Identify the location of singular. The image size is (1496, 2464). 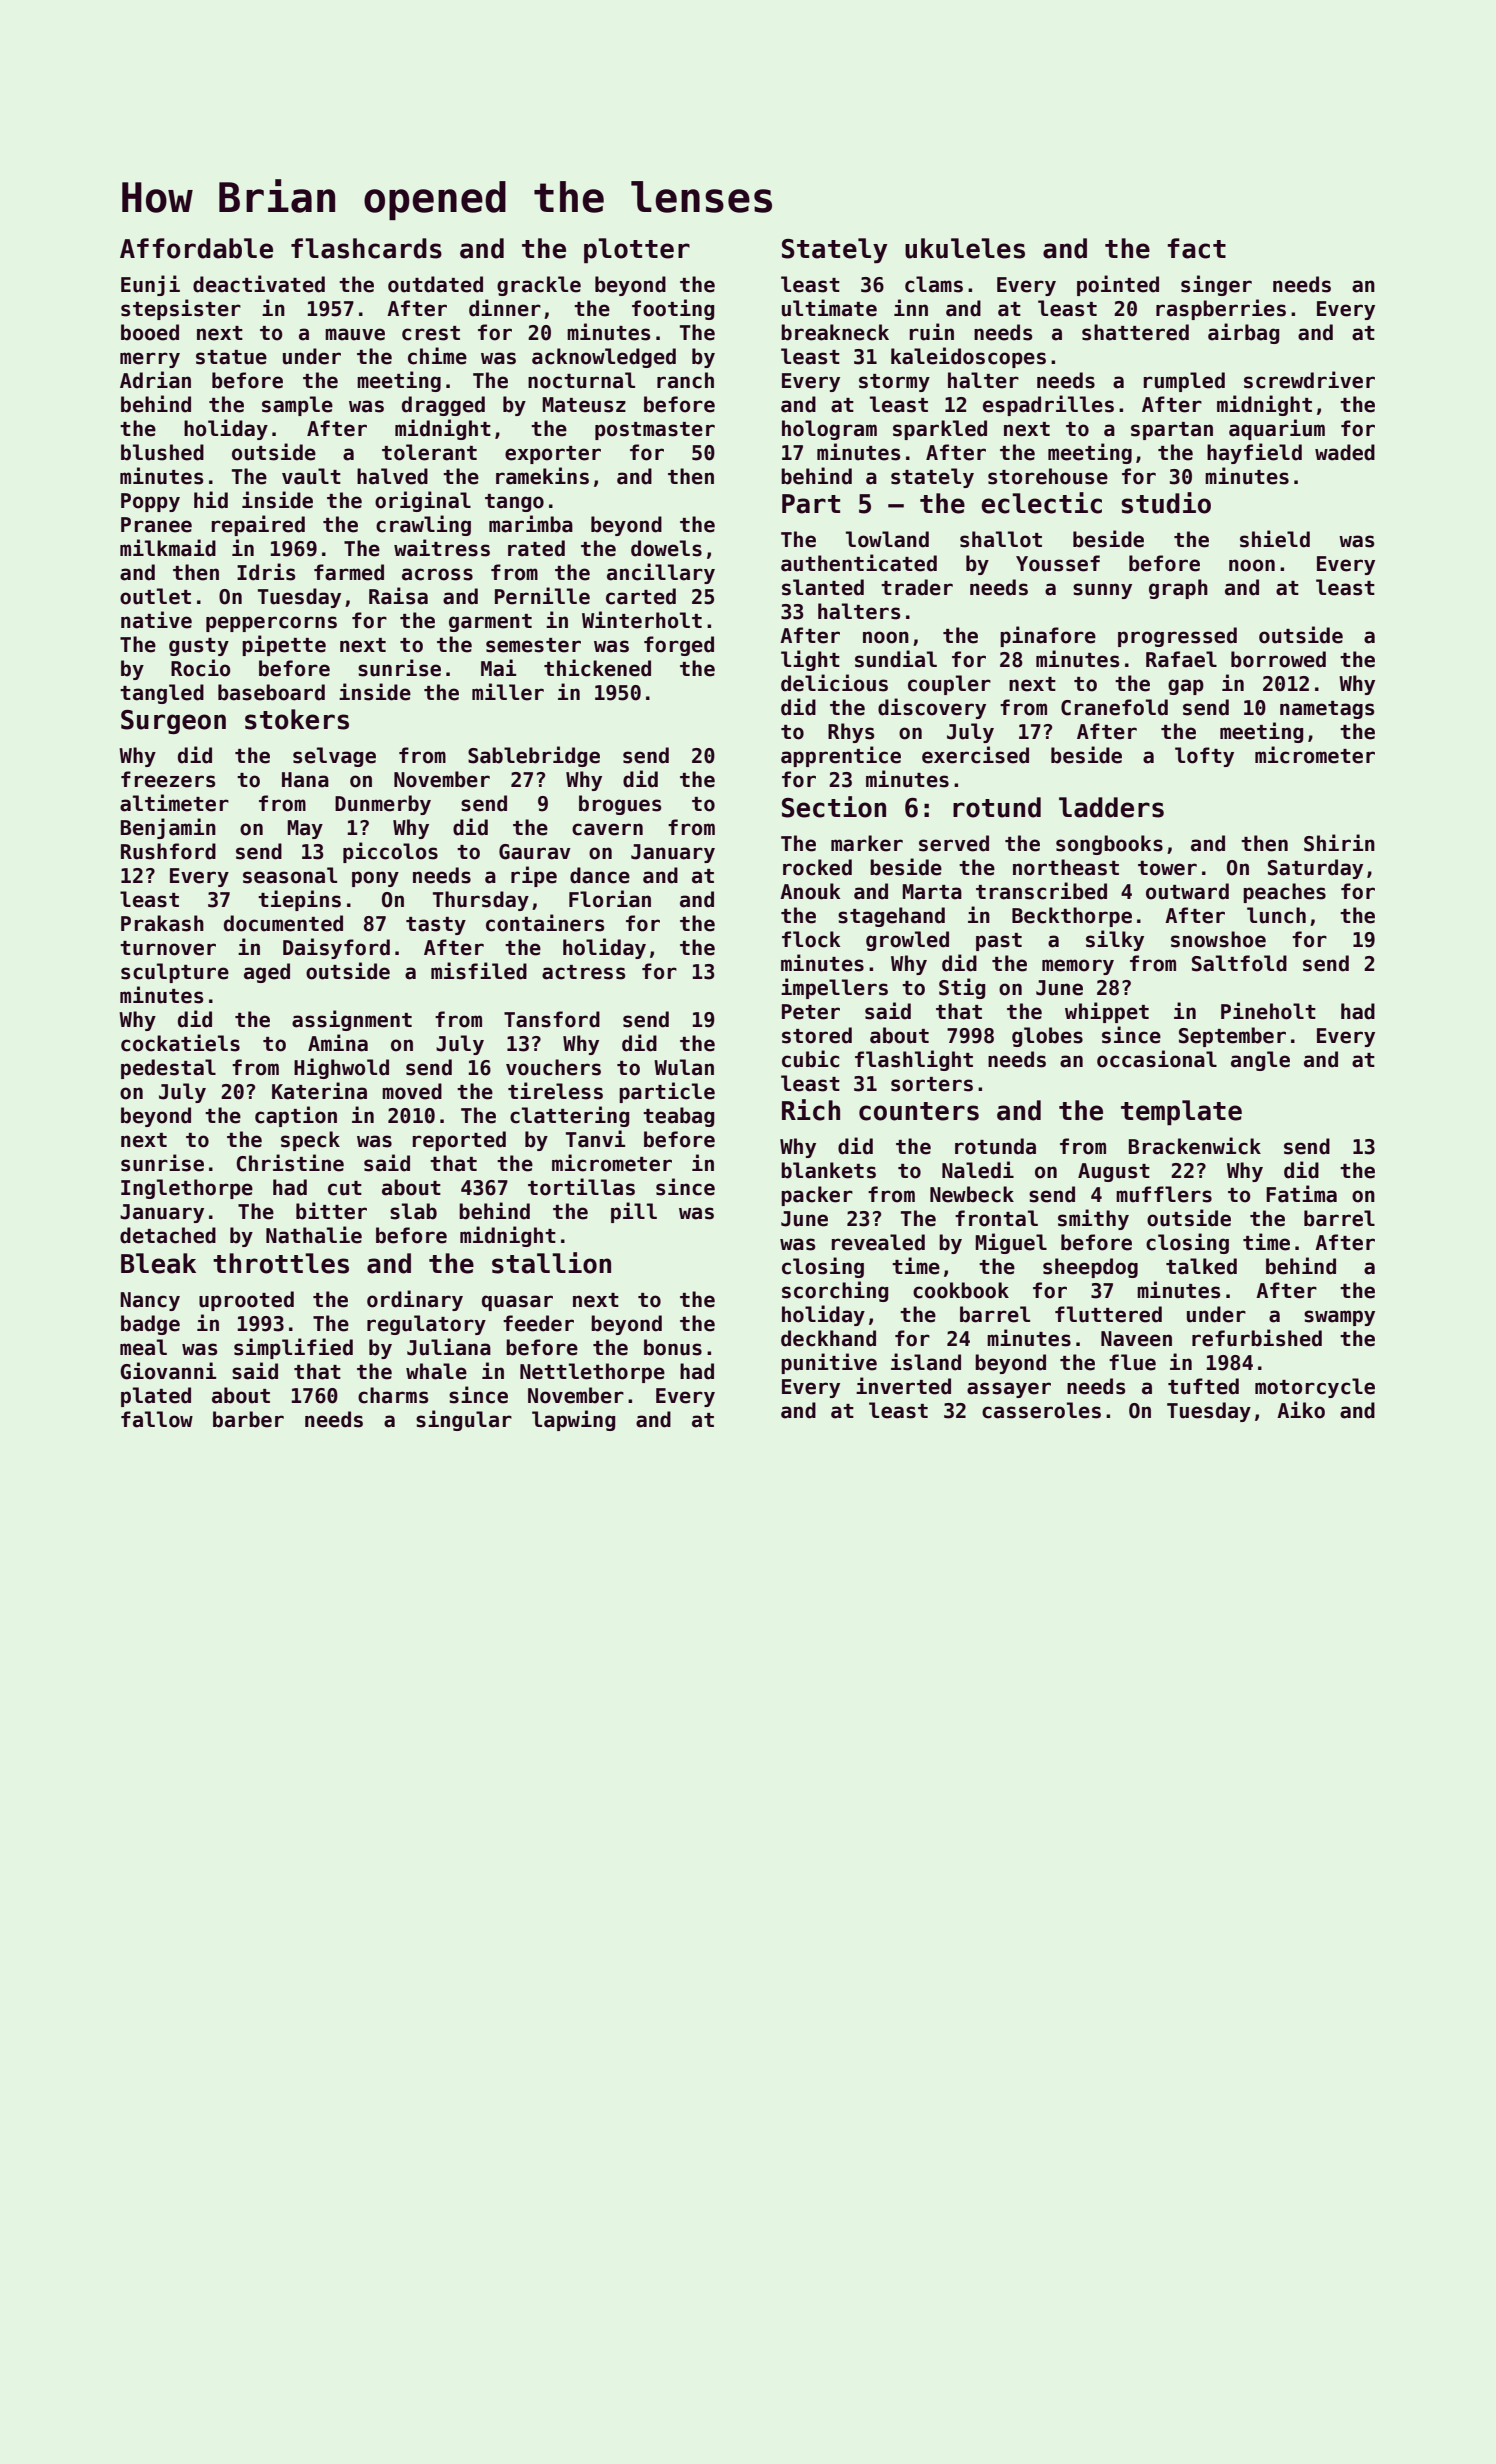
(464, 1420).
